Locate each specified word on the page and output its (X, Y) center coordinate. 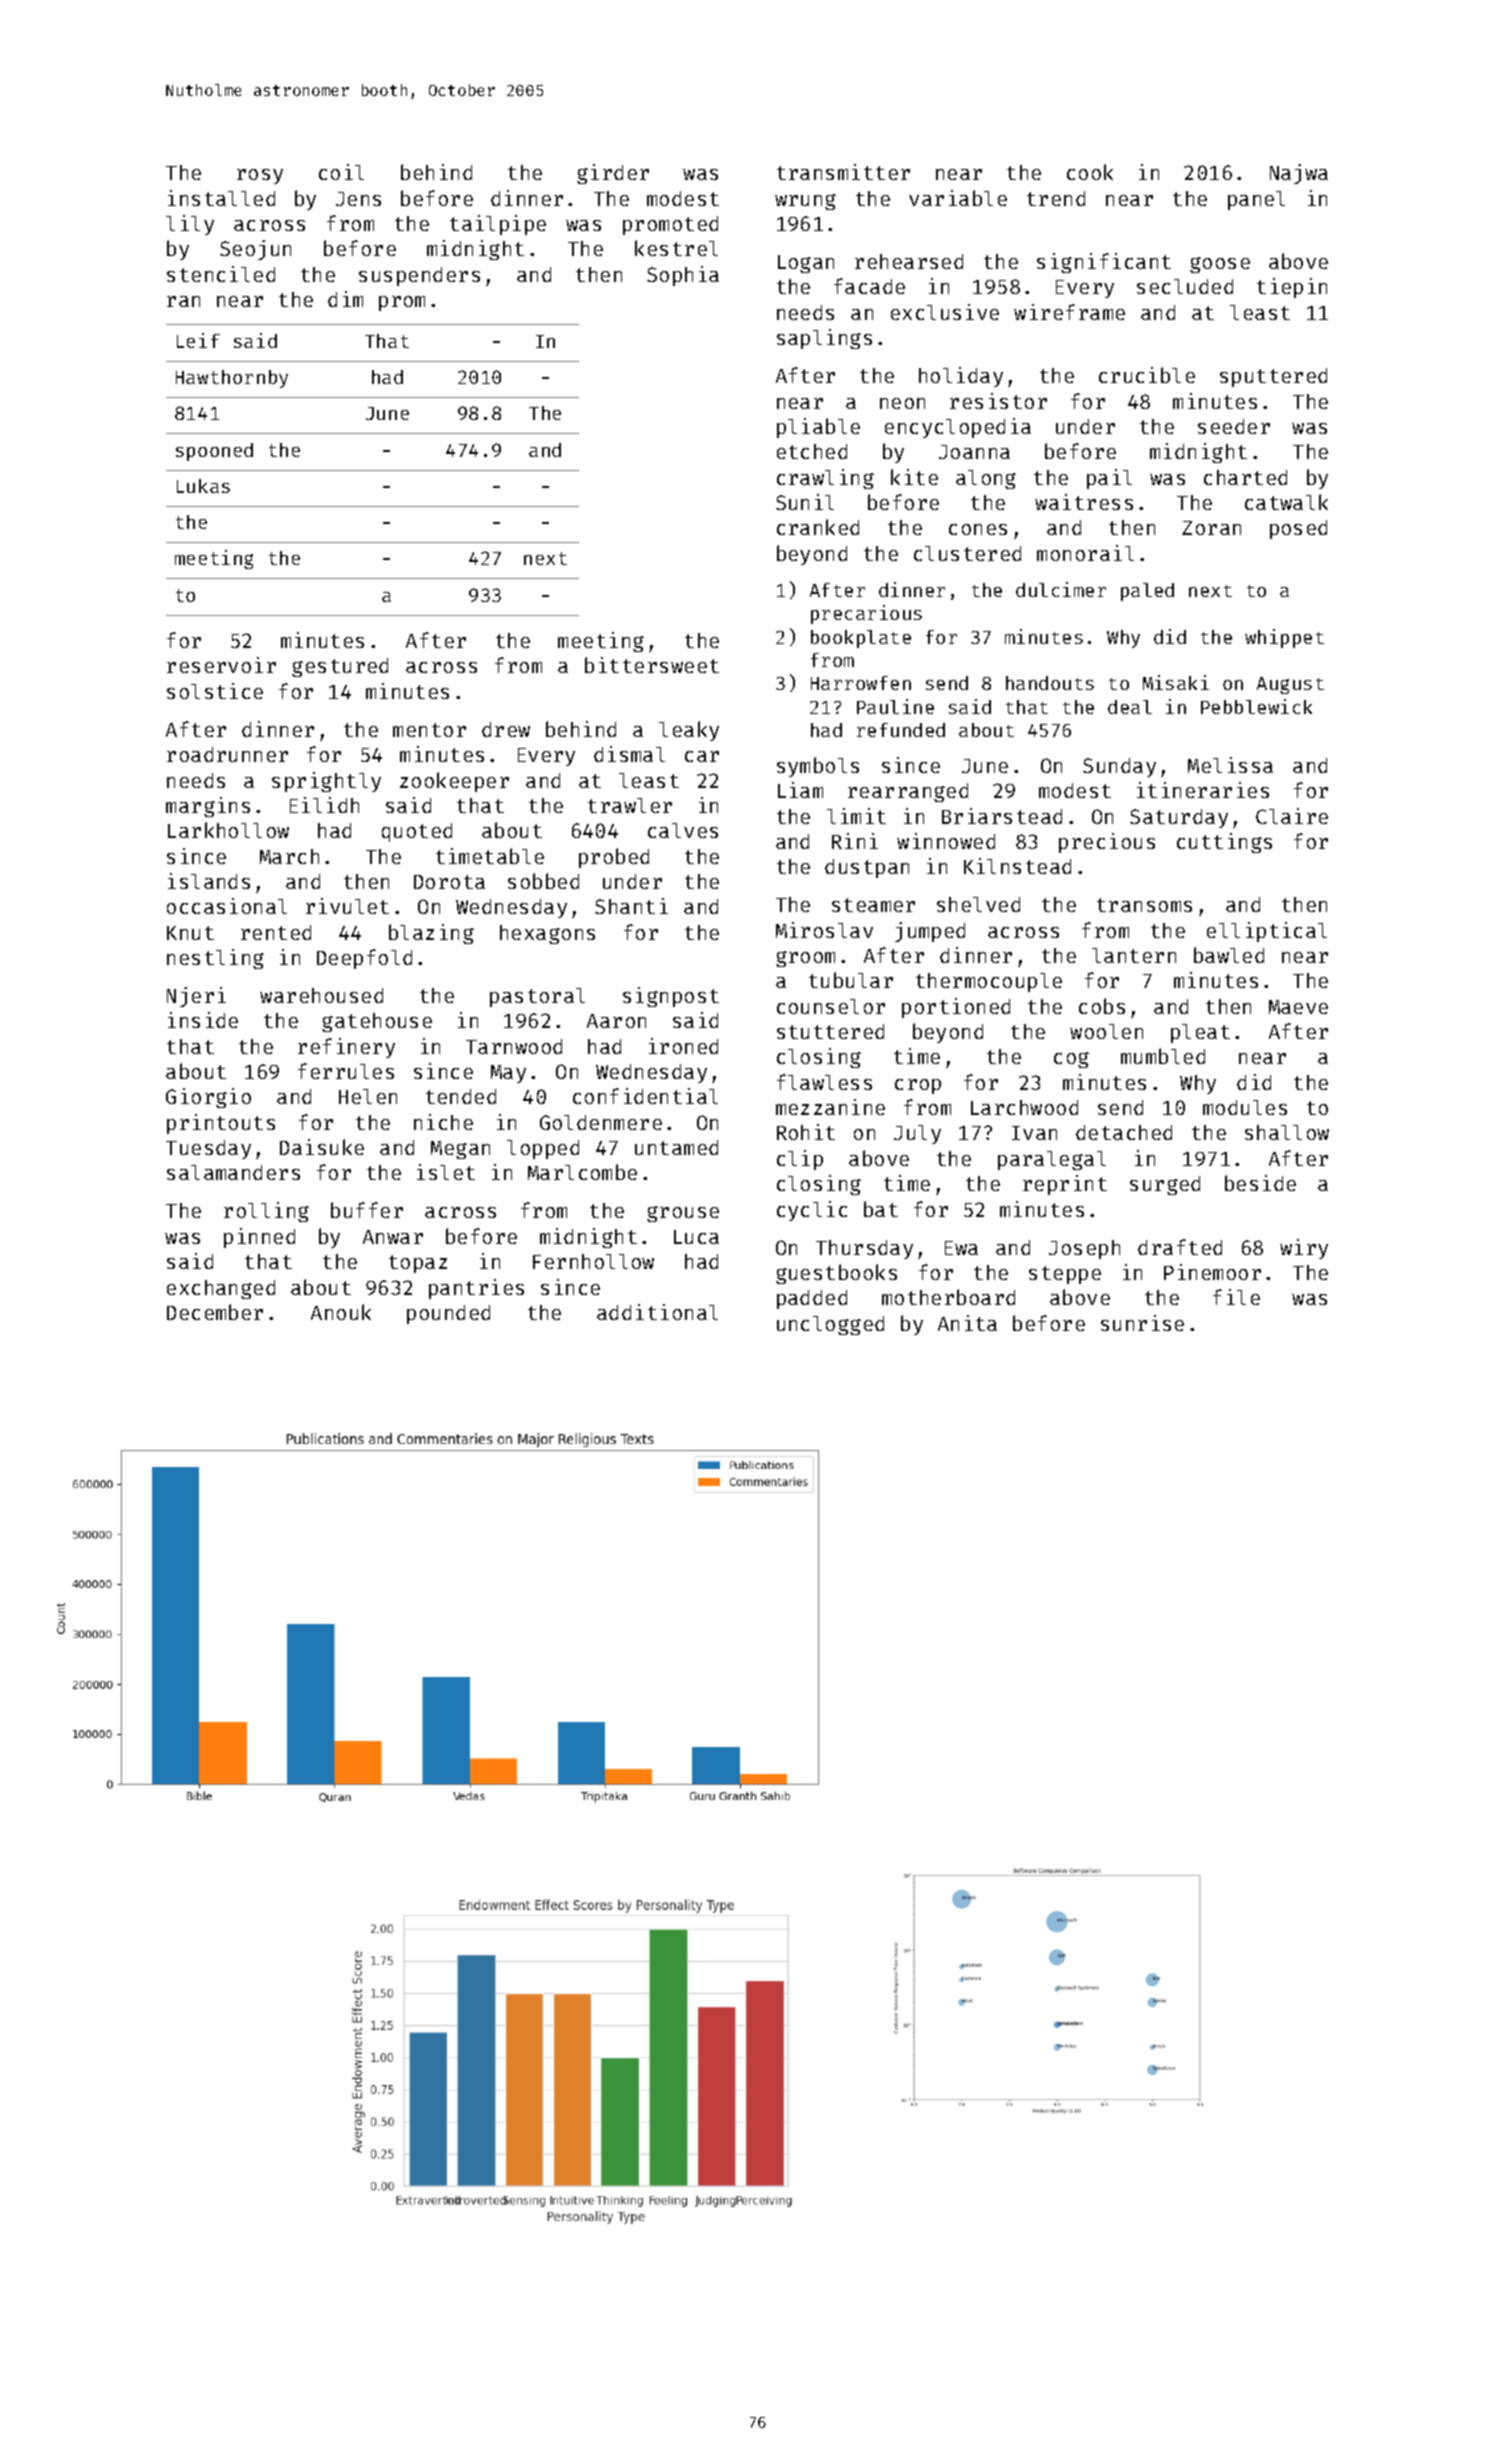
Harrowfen (861, 683)
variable (958, 198)
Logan (806, 264)
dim (345, 299)
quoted (417, 832)
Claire (1292, 816)
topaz (418, 1264)
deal (1130, 707)
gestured (340, 667)
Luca (696, 1237)
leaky (689, 731)
